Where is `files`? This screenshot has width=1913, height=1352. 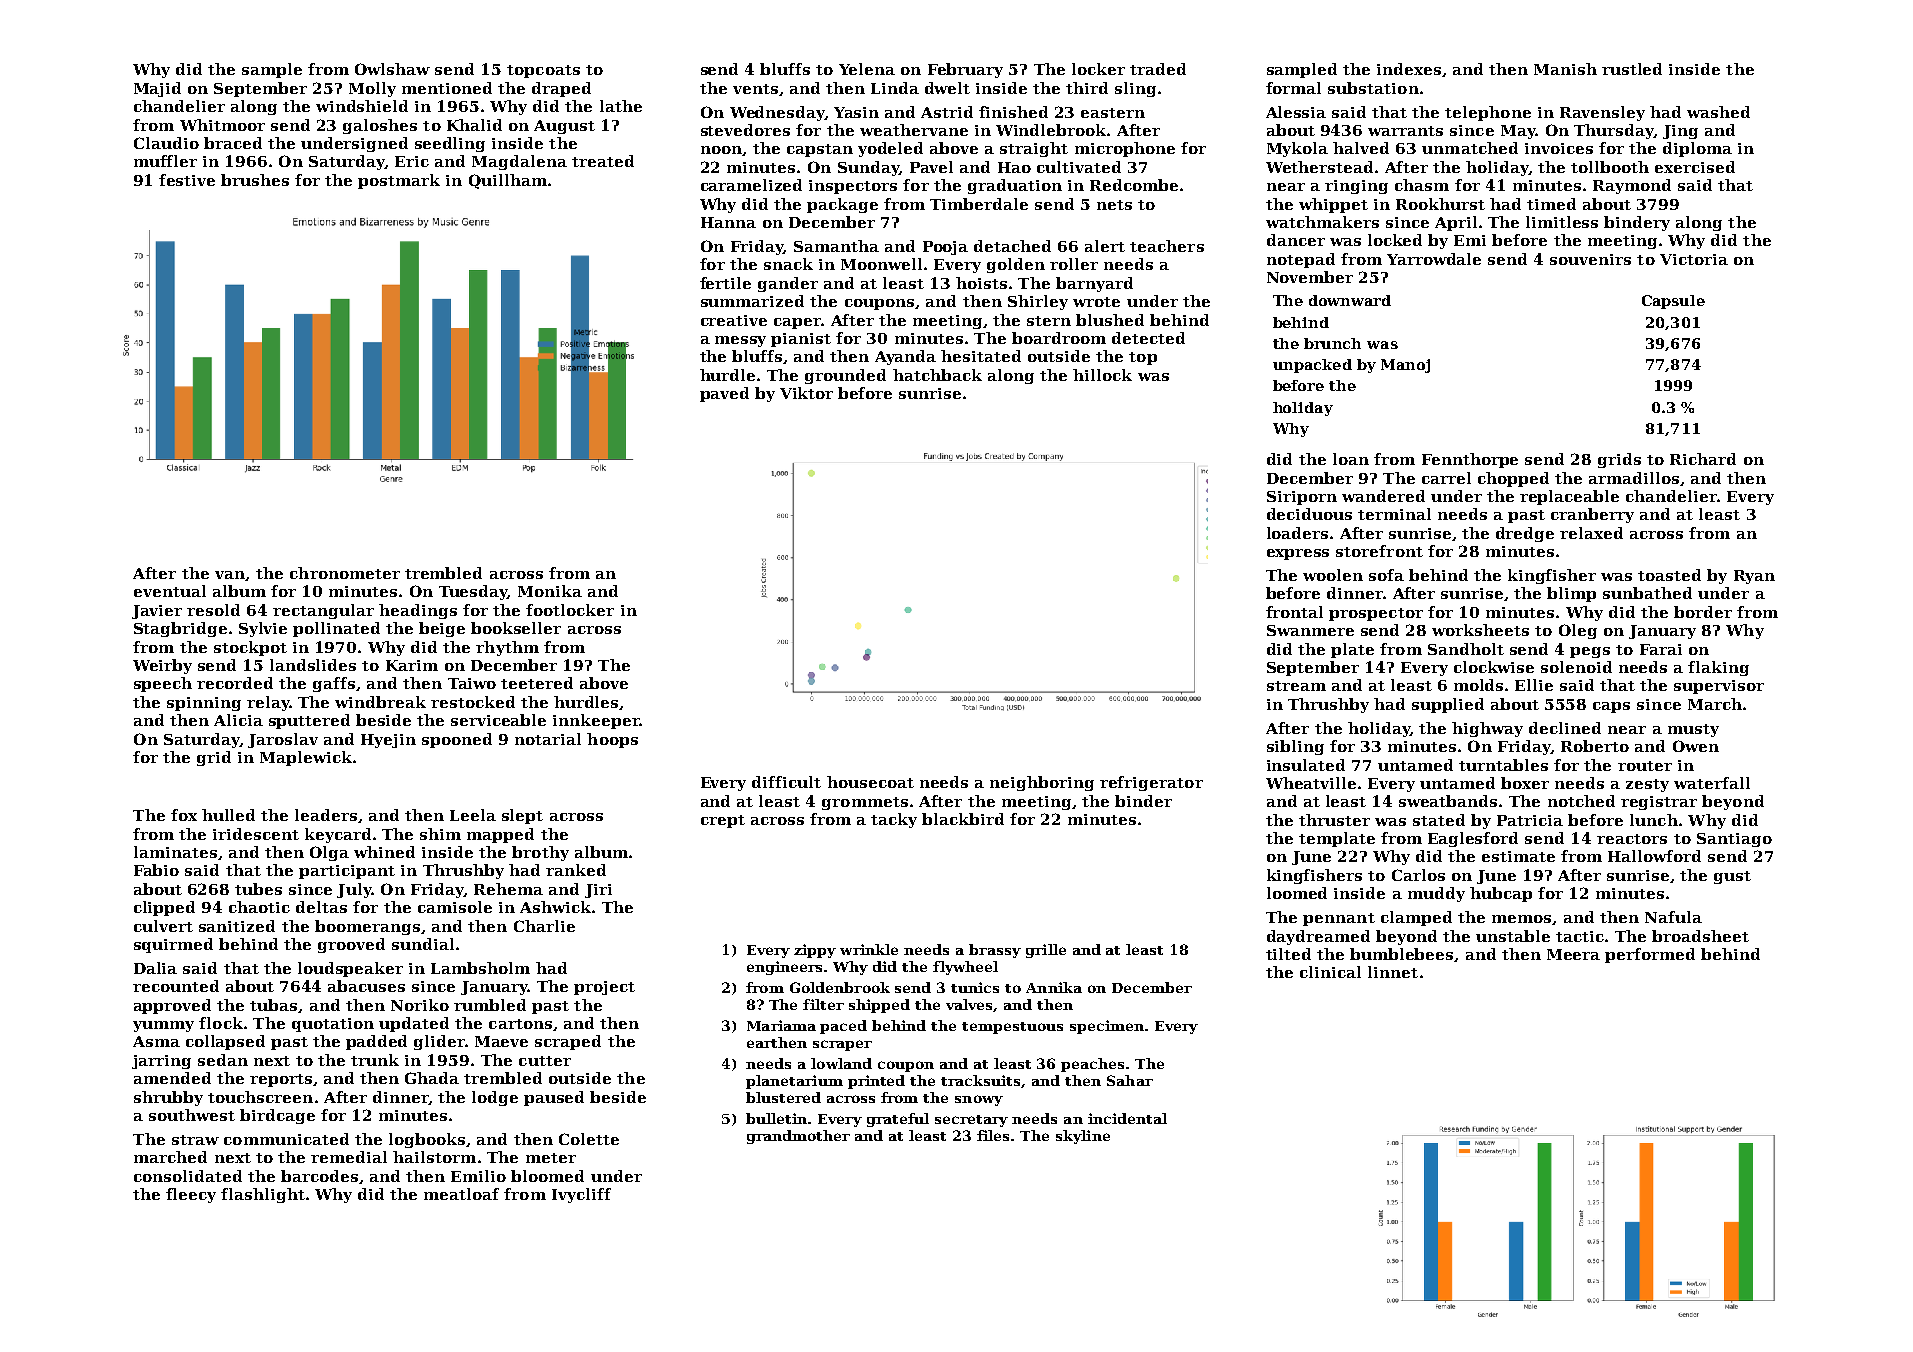
files is located at coordinates (993, 1135).
